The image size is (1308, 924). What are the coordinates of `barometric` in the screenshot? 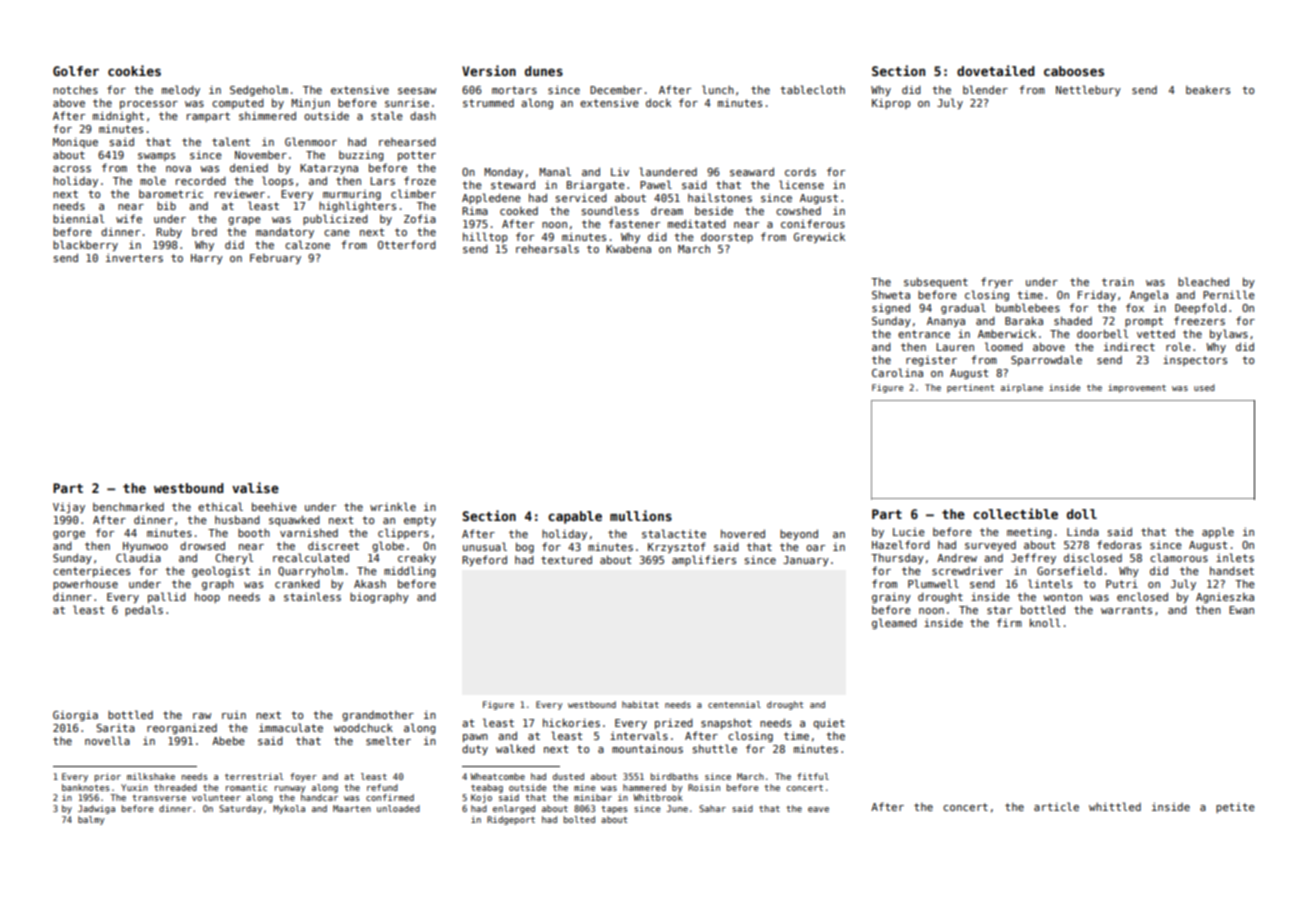 It's located at (171, 193).
